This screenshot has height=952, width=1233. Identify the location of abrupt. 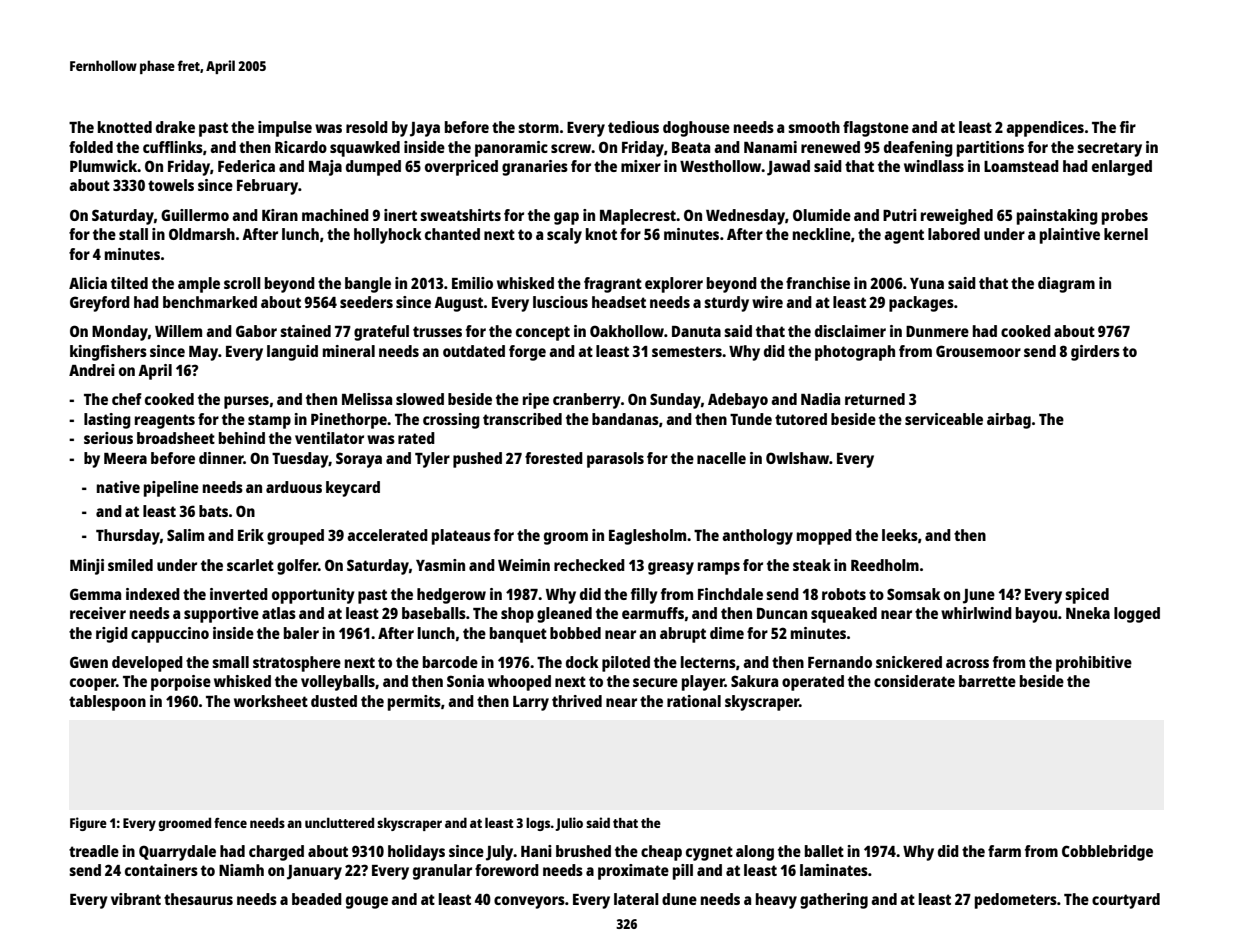
(683, 635).
